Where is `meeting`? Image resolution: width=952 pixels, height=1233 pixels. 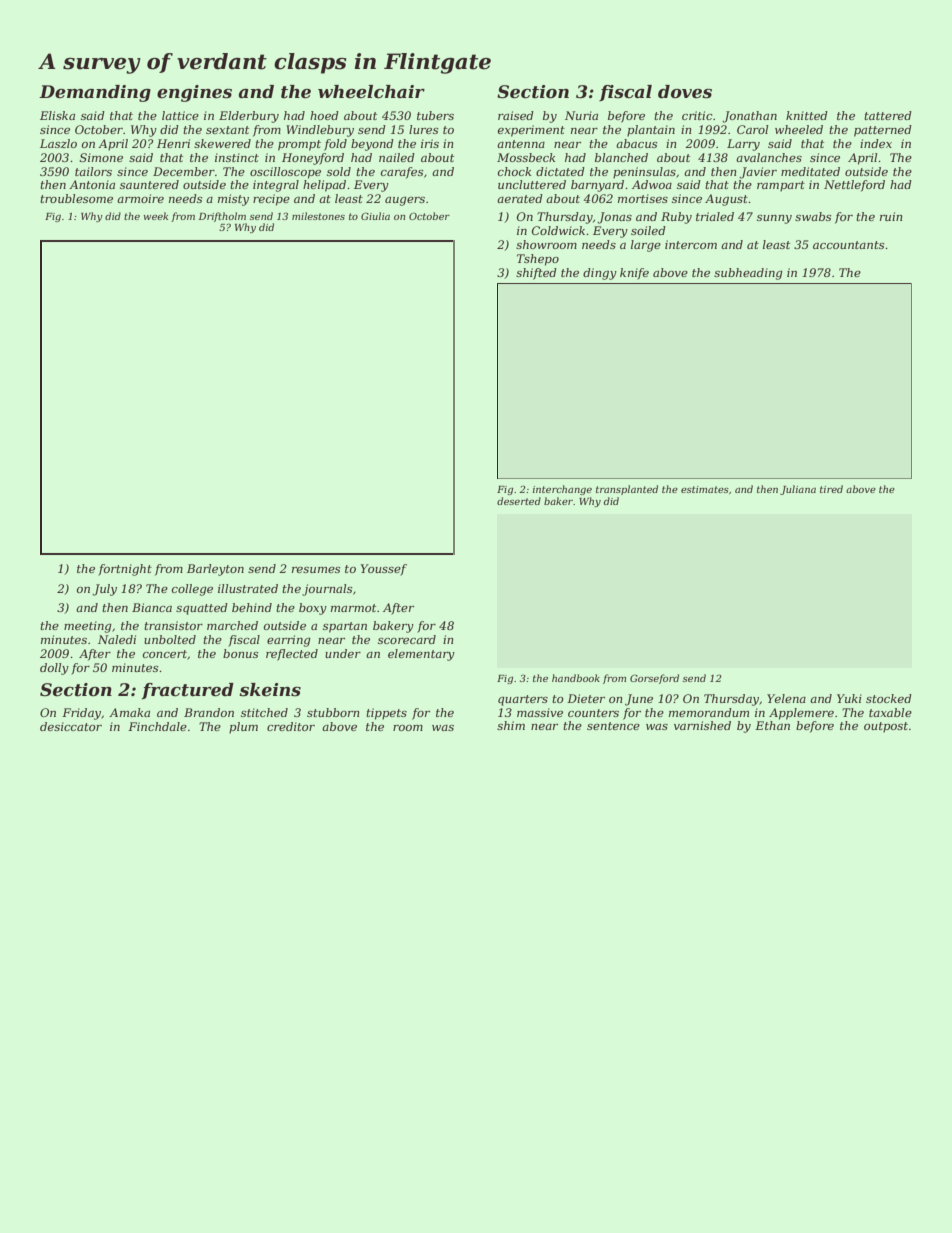 meeting is located at coordinates (88, 627).
